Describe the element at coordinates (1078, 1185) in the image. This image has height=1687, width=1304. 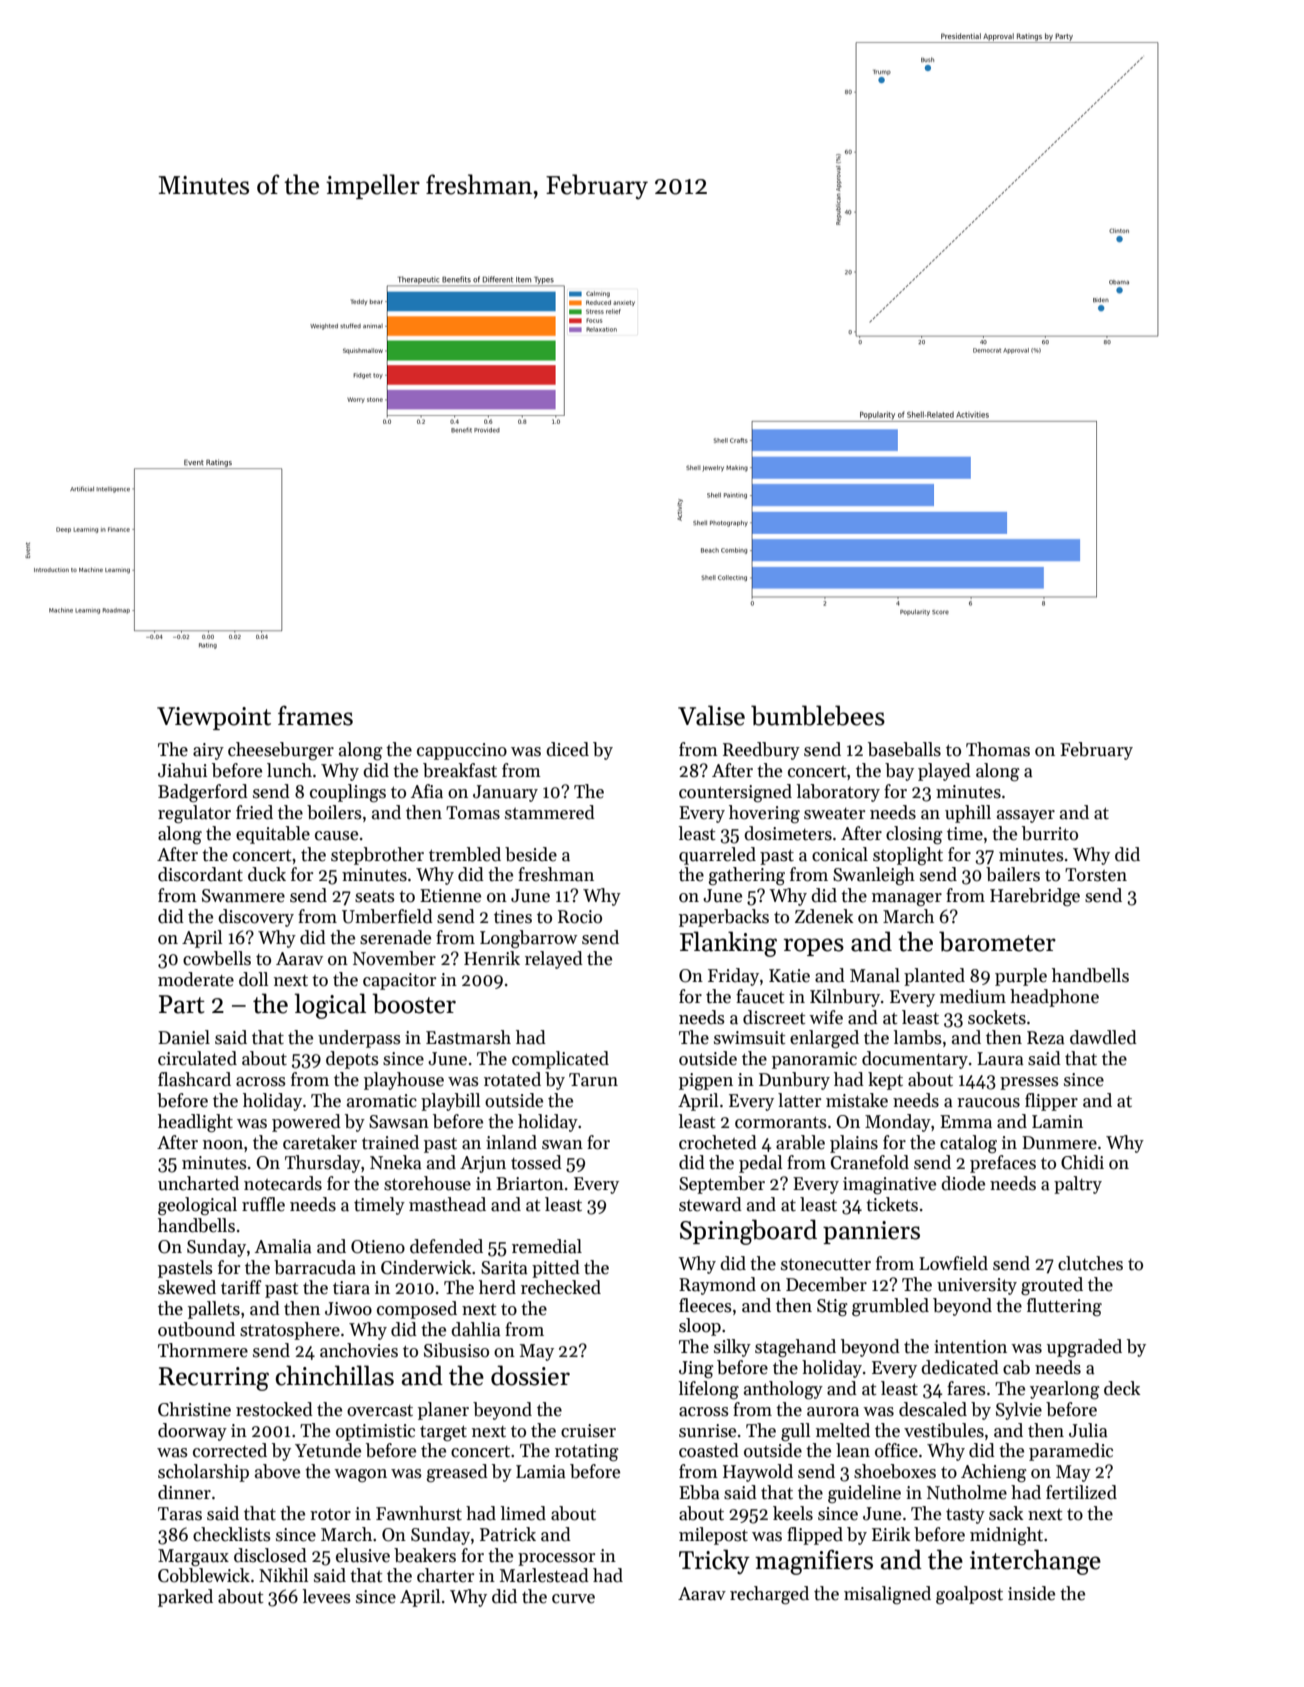
I see `paltry` at that location.
